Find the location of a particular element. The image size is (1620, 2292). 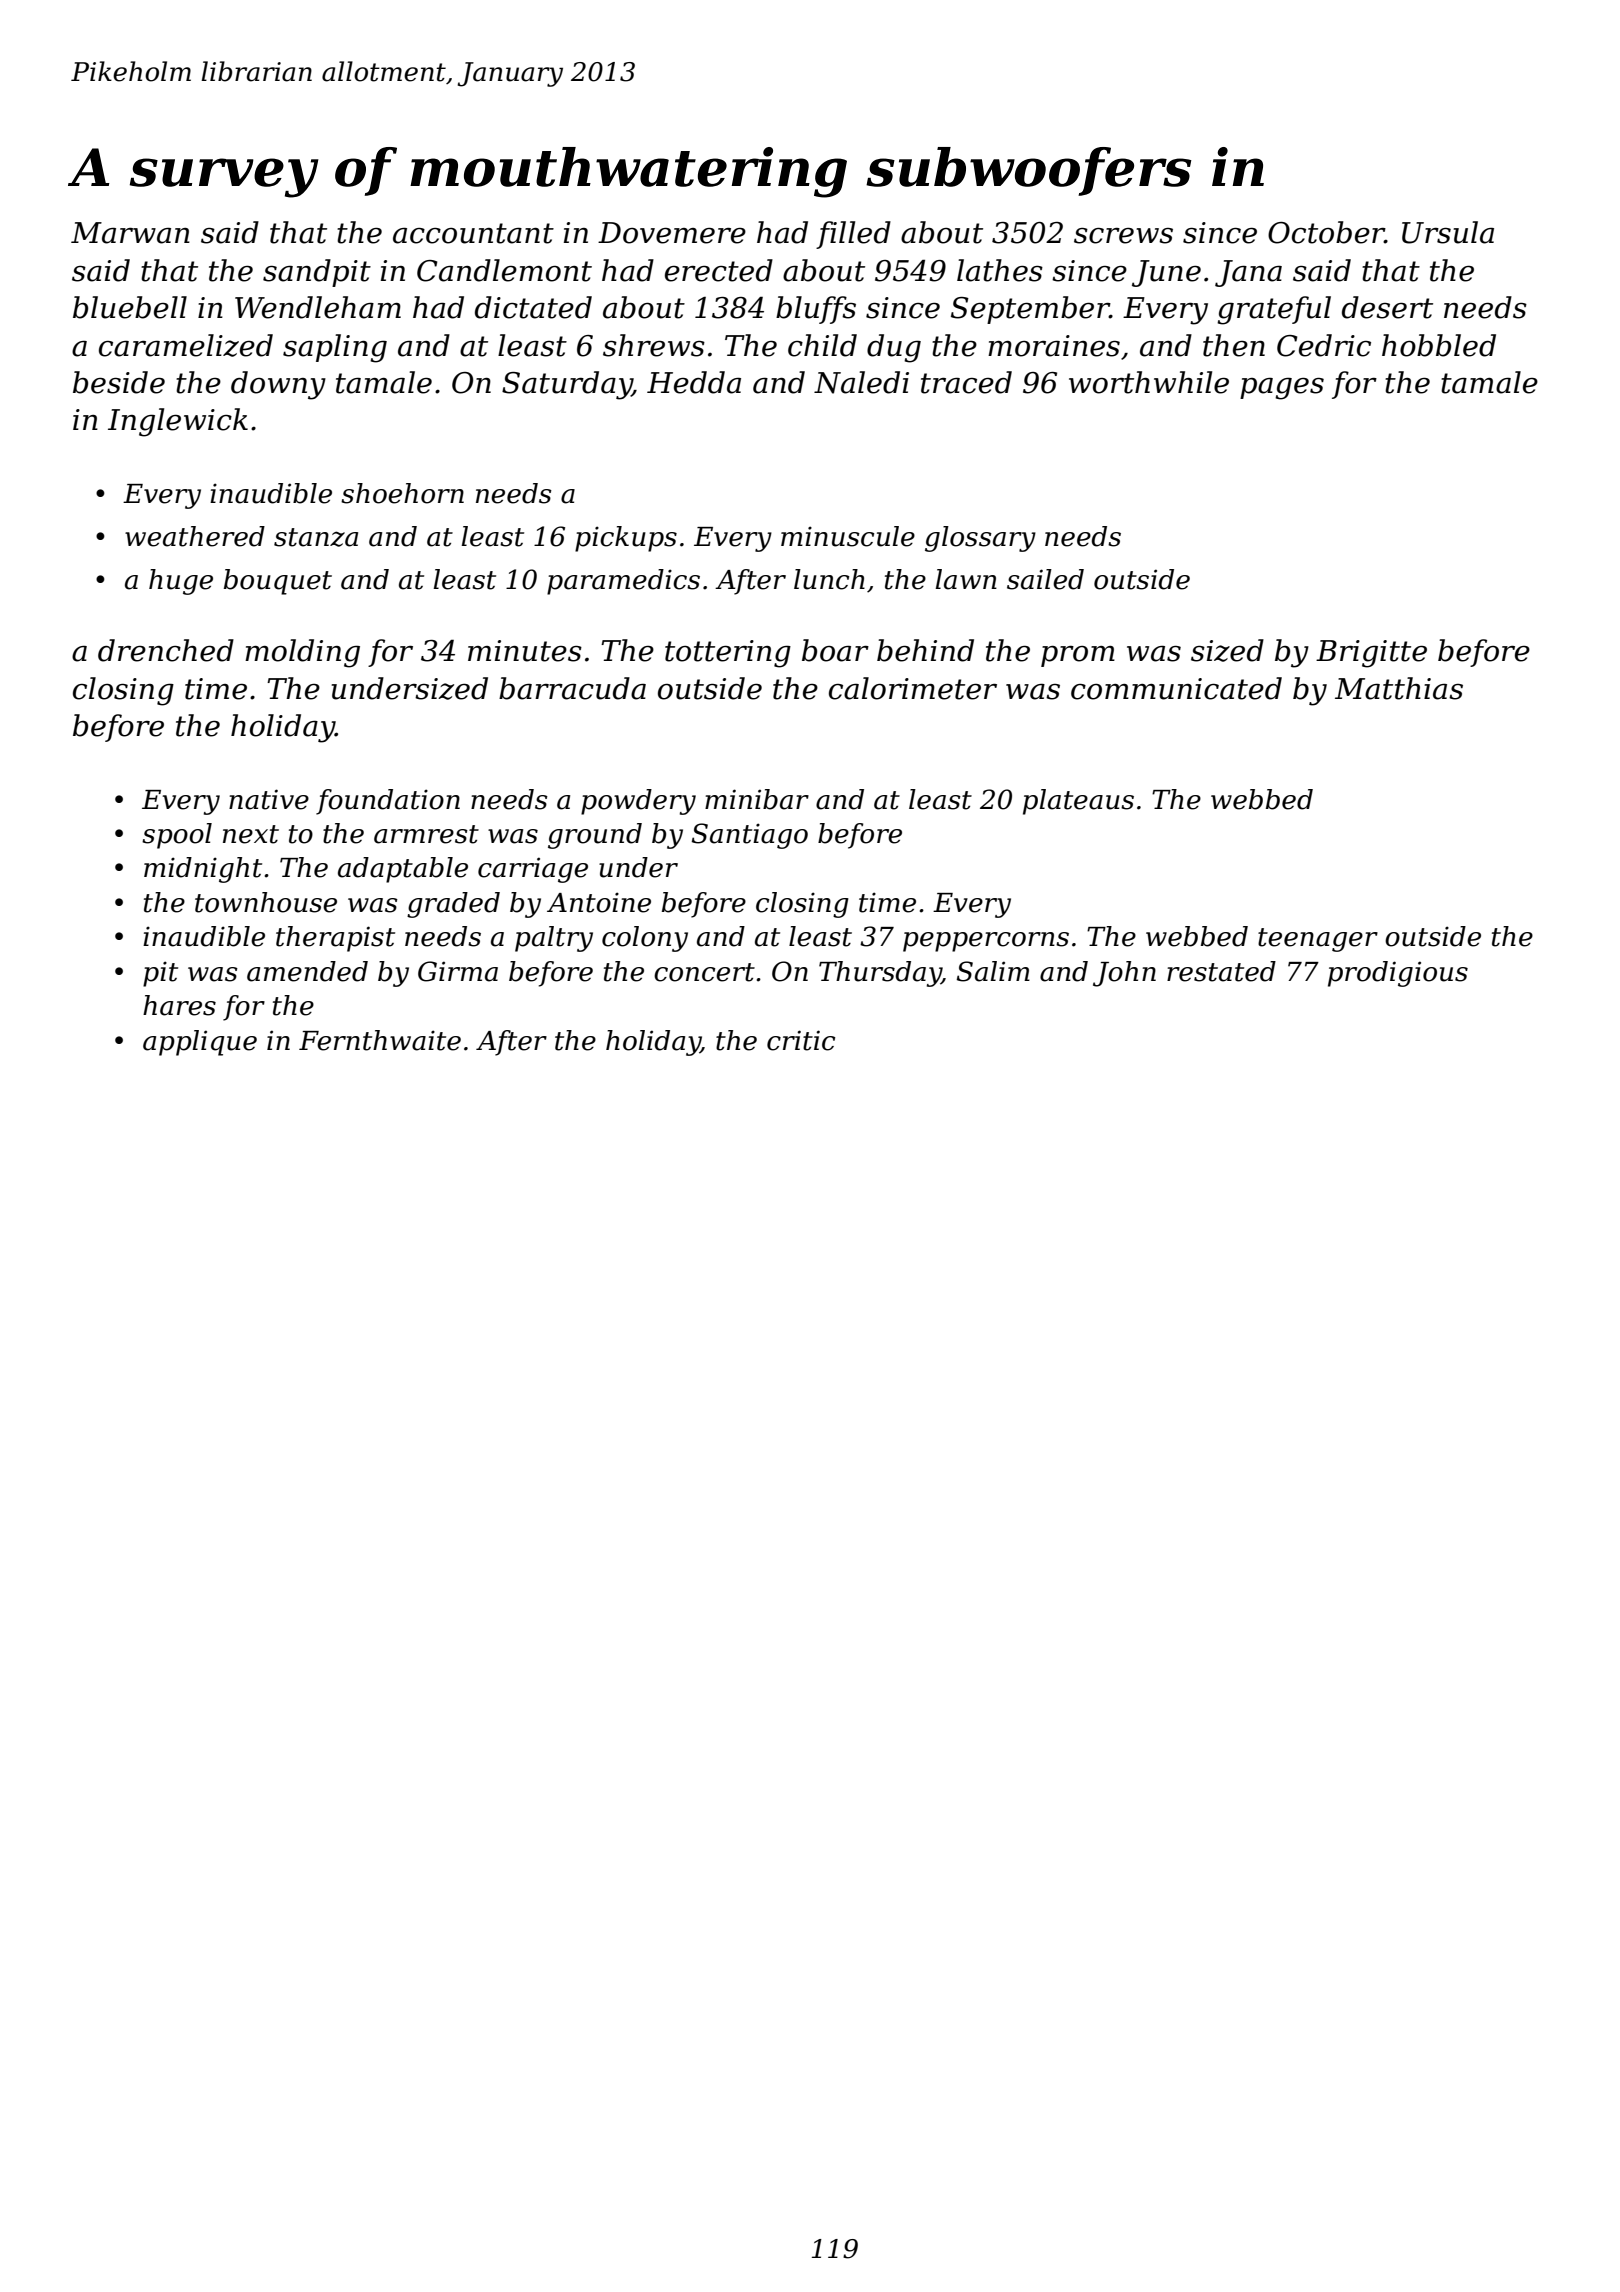

amended is located at coordinates (307, 971).
